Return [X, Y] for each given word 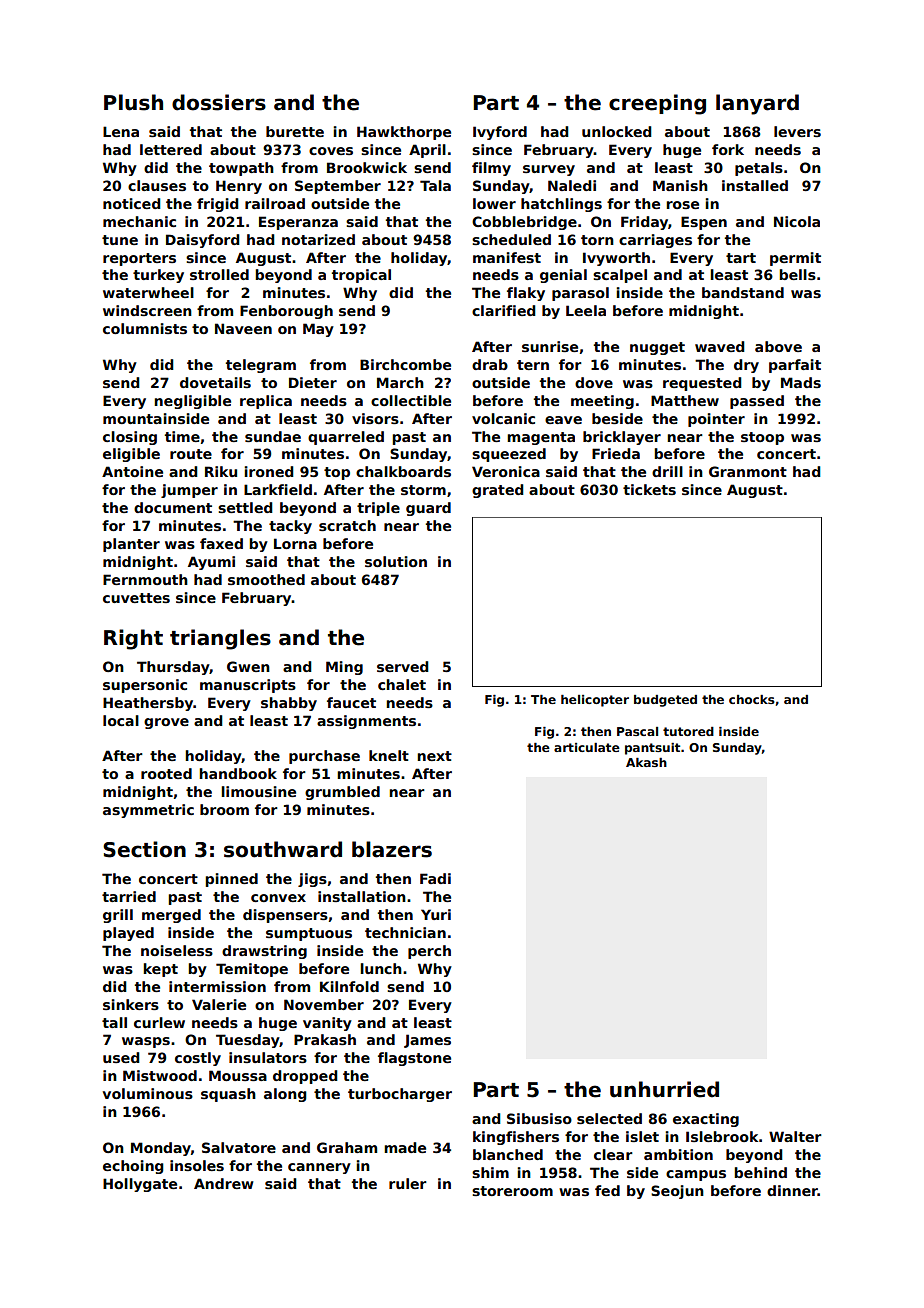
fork [728, 149]
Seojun [677, 1192]
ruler [408, 1183]
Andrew [224, 1183]
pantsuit [652, 749]
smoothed [266, 579]
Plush [133, 102]
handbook [238, 773]
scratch [347, 525]
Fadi [435, 878]
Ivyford [500, 133]
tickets [649, 489]
